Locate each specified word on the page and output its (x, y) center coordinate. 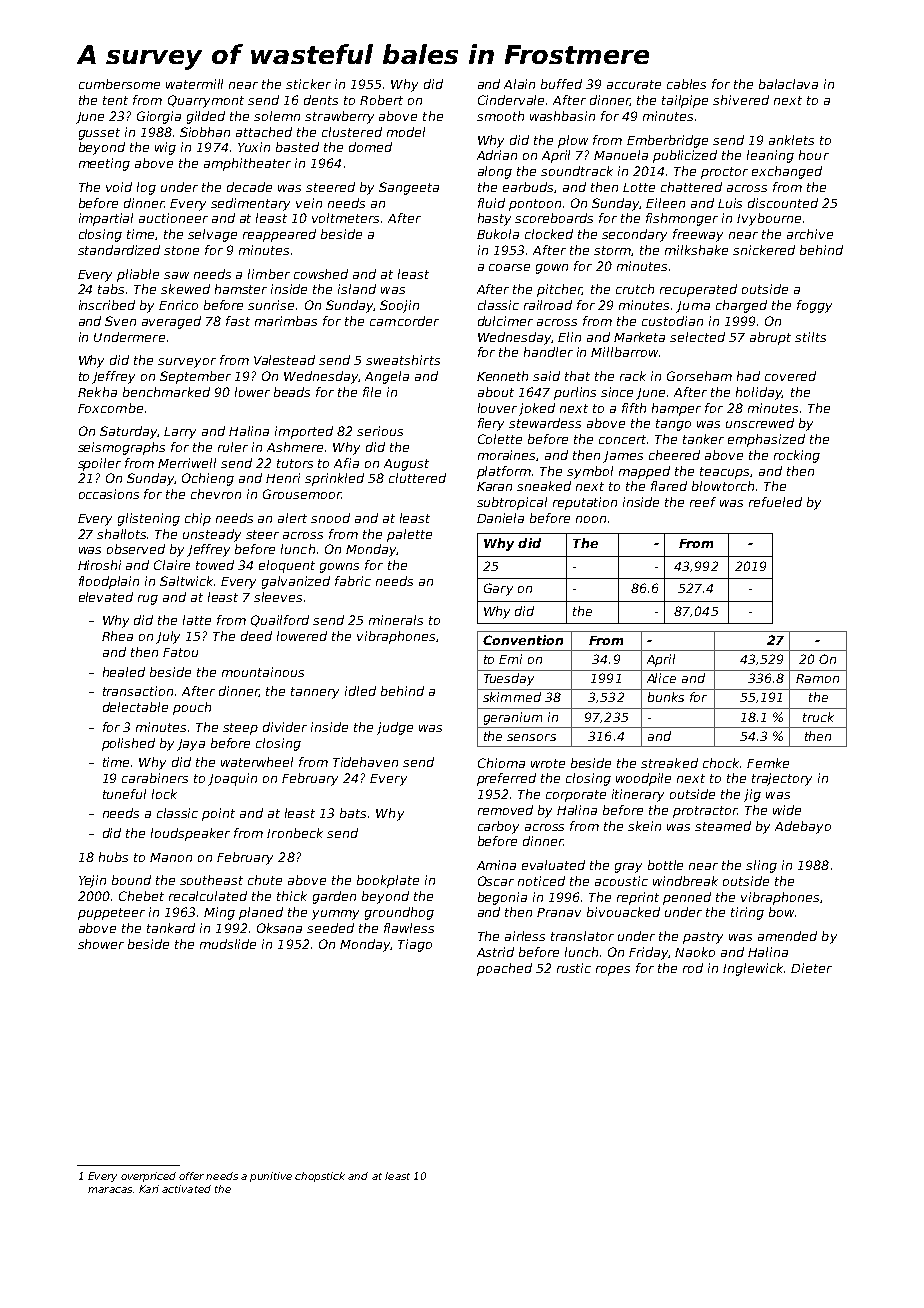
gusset (99, 134)
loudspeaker (190, 834)
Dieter (811, 968)
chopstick (320, 1177)
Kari (149, 1189)
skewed (185, 289)
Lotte (639, 187)
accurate (634, 84)
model (406, 132)
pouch (192, 708)
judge (395, 728)
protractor (705, 812)
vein (309, 203)
